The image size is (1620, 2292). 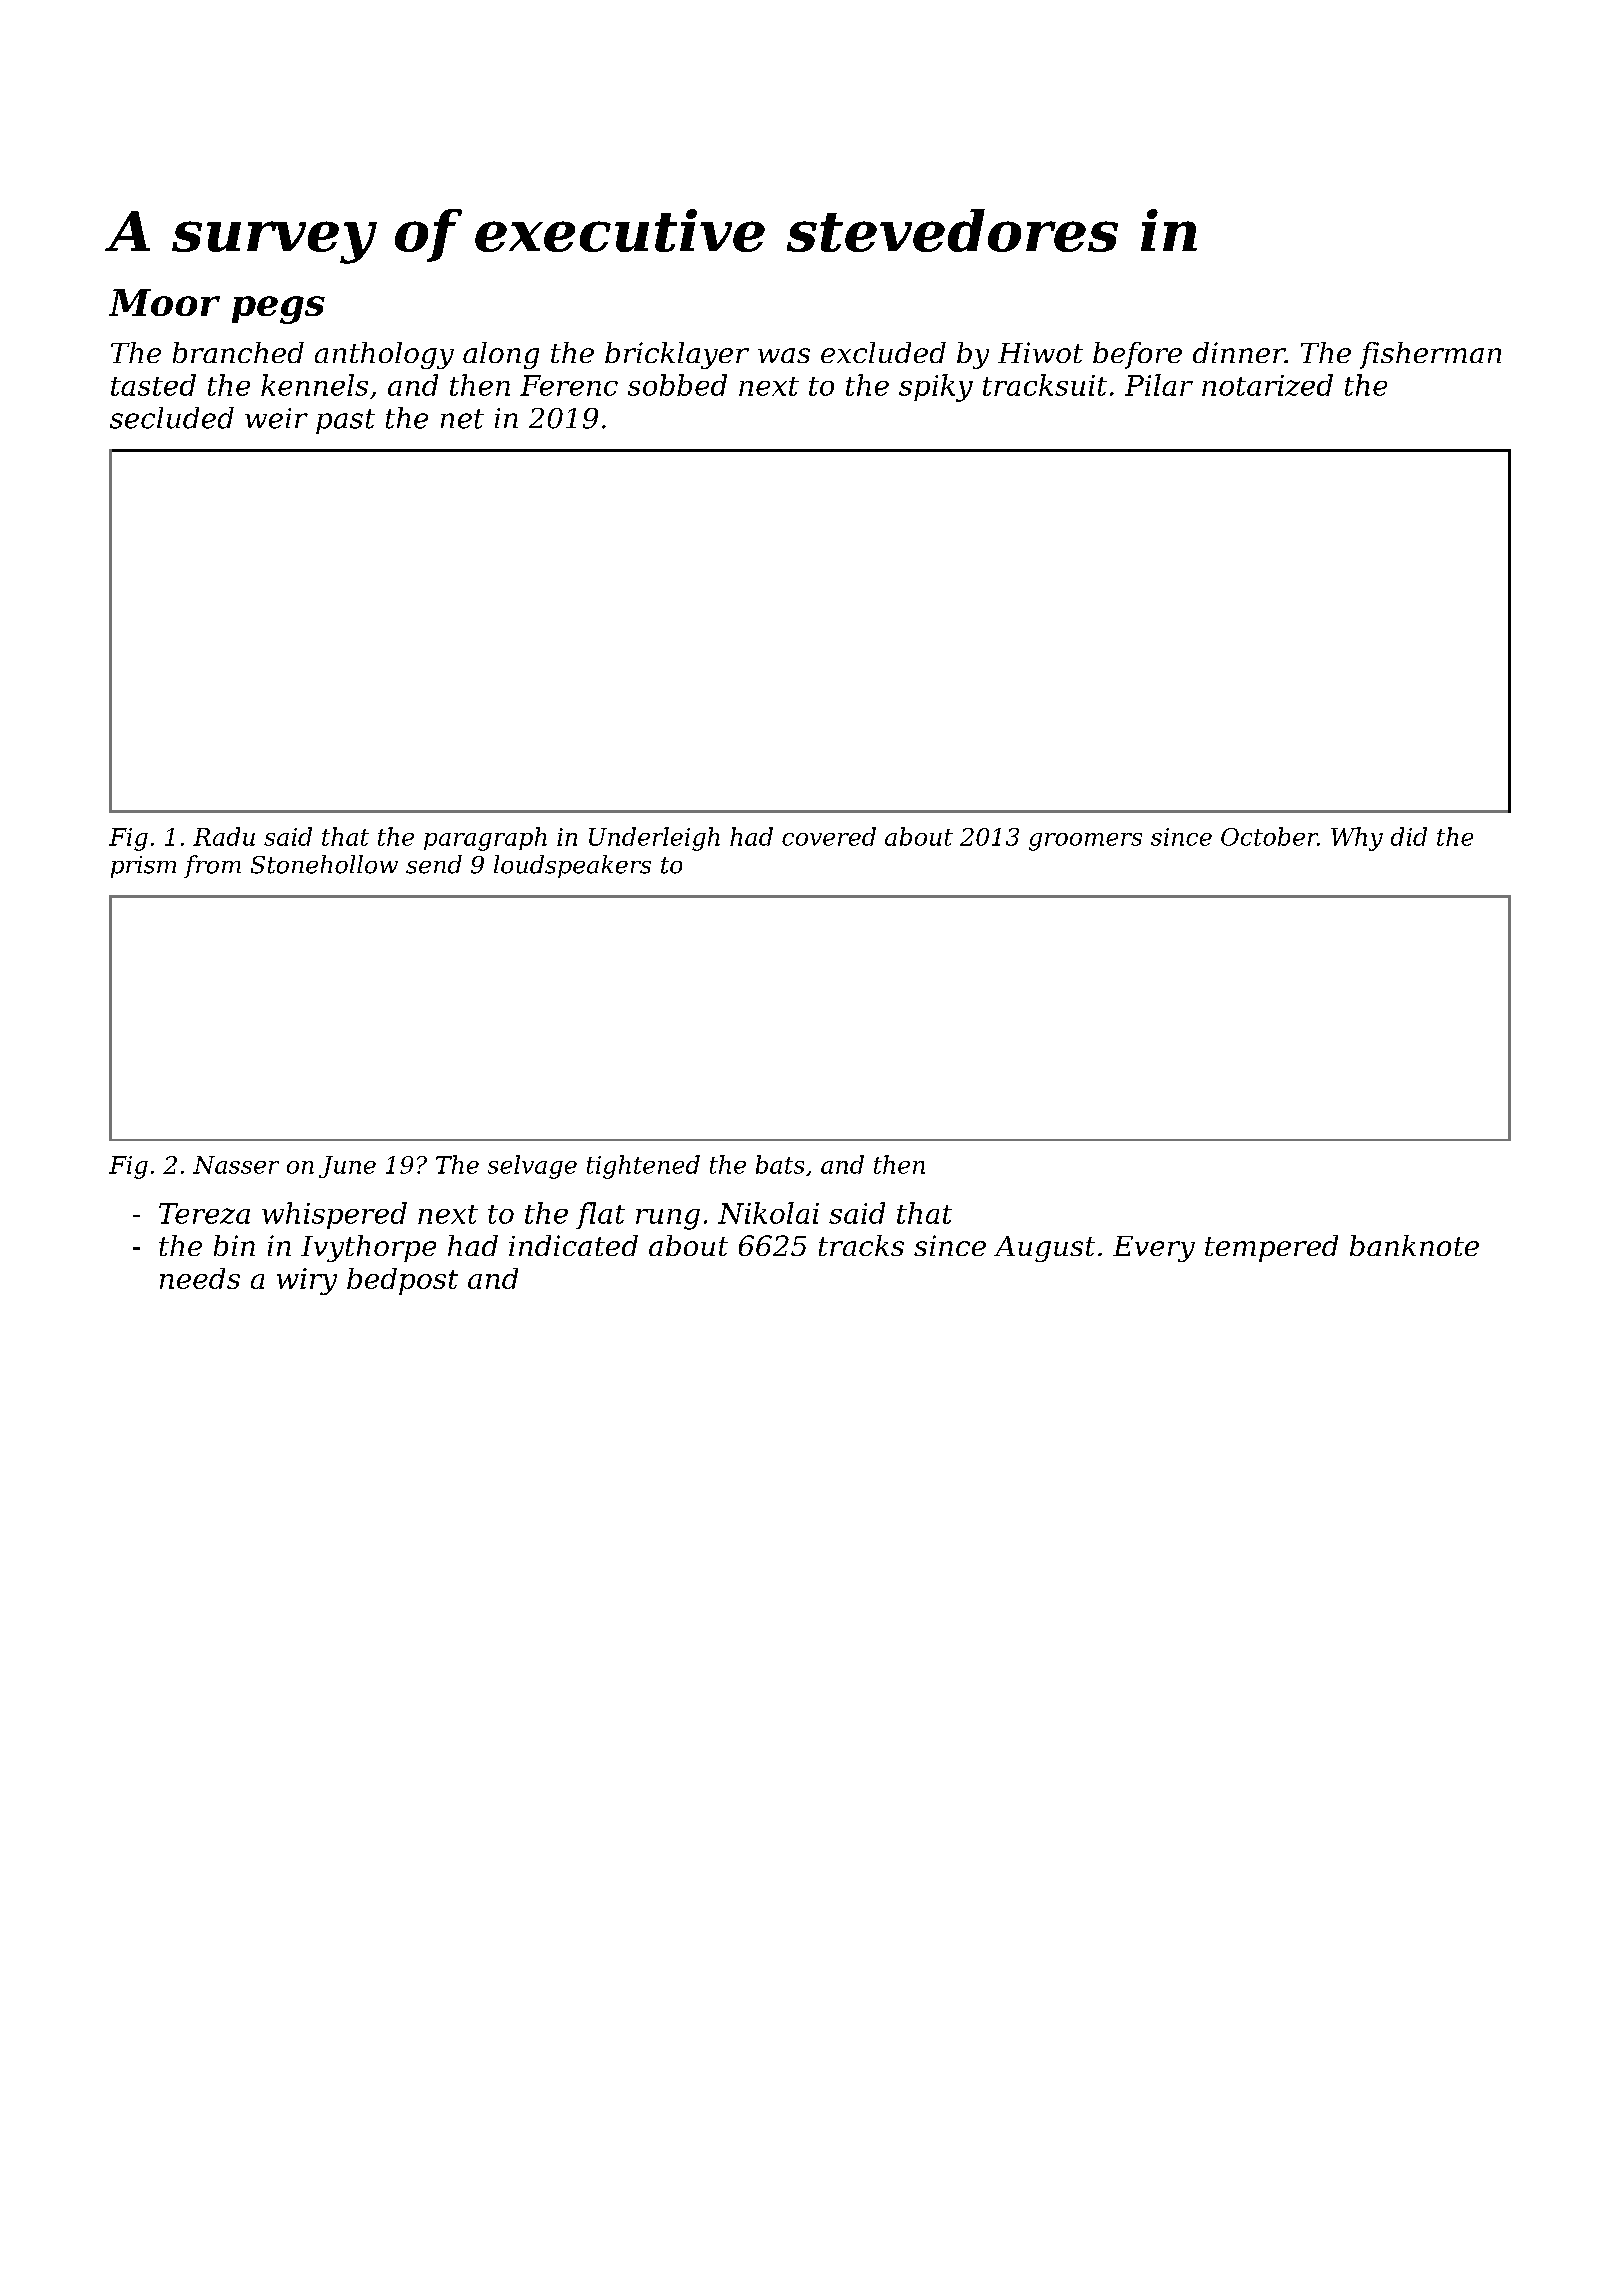 What do you see at coordinates (1409, 836) in the screenshot?
I see `did` at bounding box center [1409, 836].
